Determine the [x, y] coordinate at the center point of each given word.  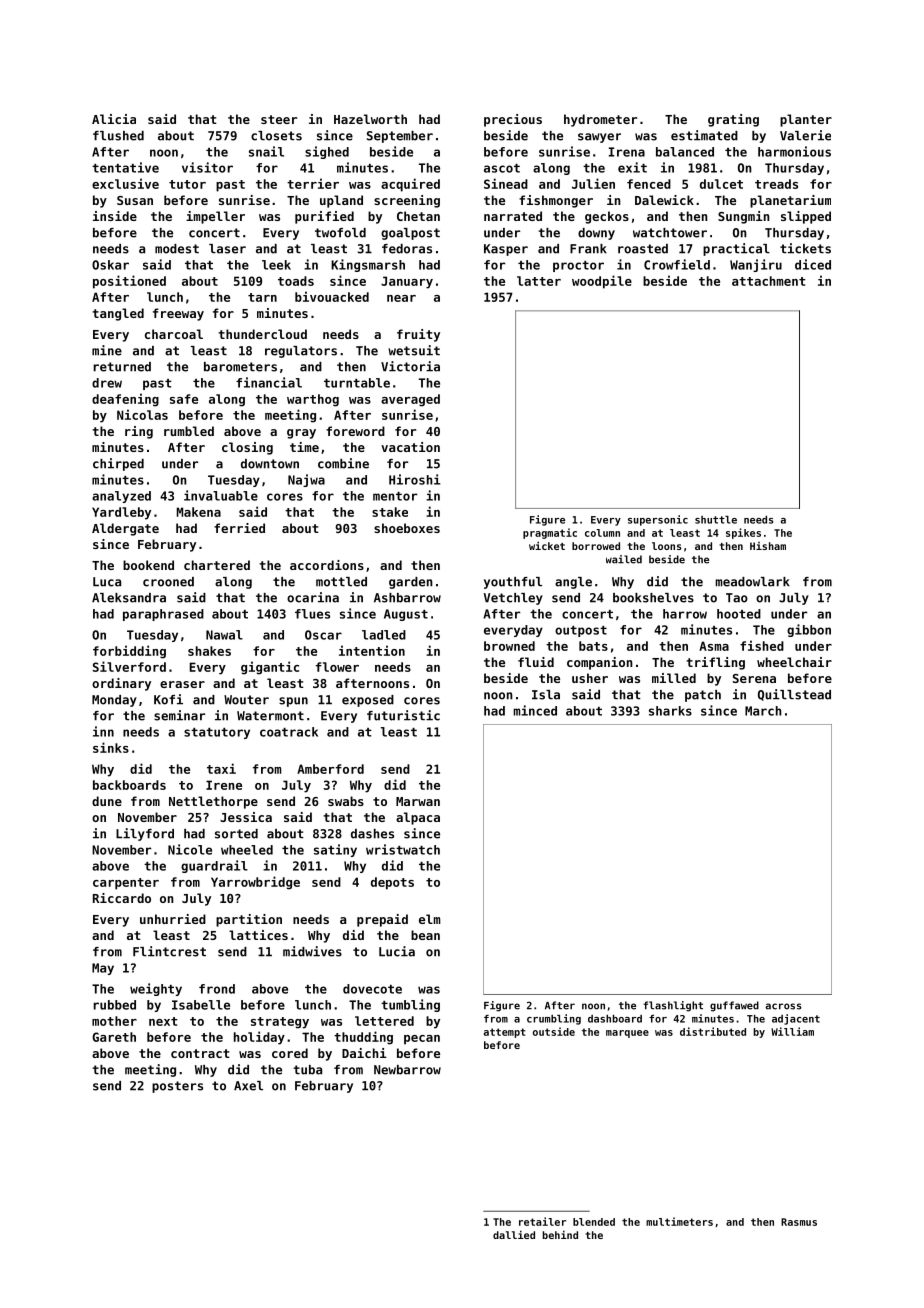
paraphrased [163, 615]
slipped [806, 217]
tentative [125, 167]
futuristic [403, 715]
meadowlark [752, 582]
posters [177, 1087]
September [400, 137]
